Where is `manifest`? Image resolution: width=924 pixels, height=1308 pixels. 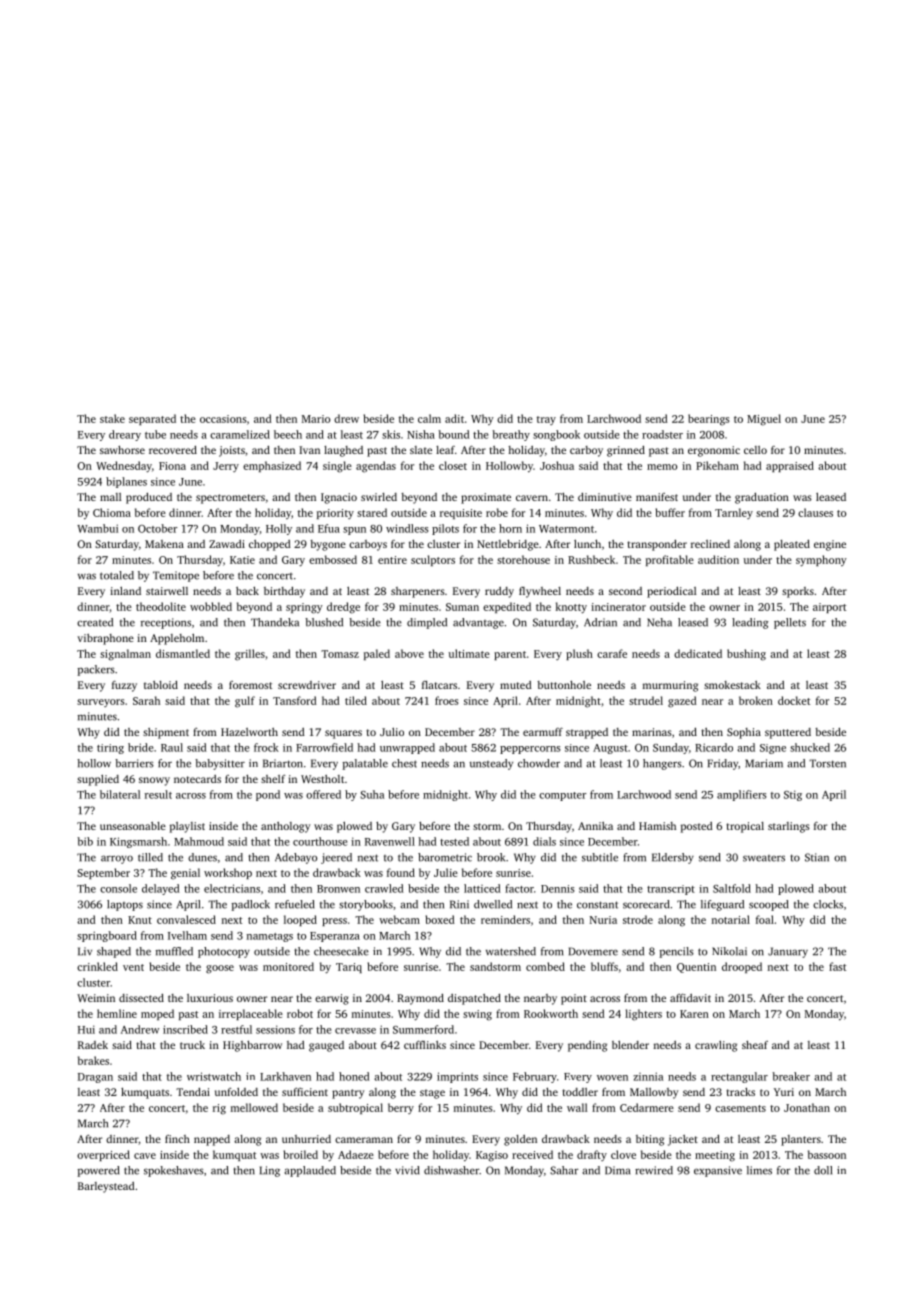 manifest is located at coordinates (657, 497).
